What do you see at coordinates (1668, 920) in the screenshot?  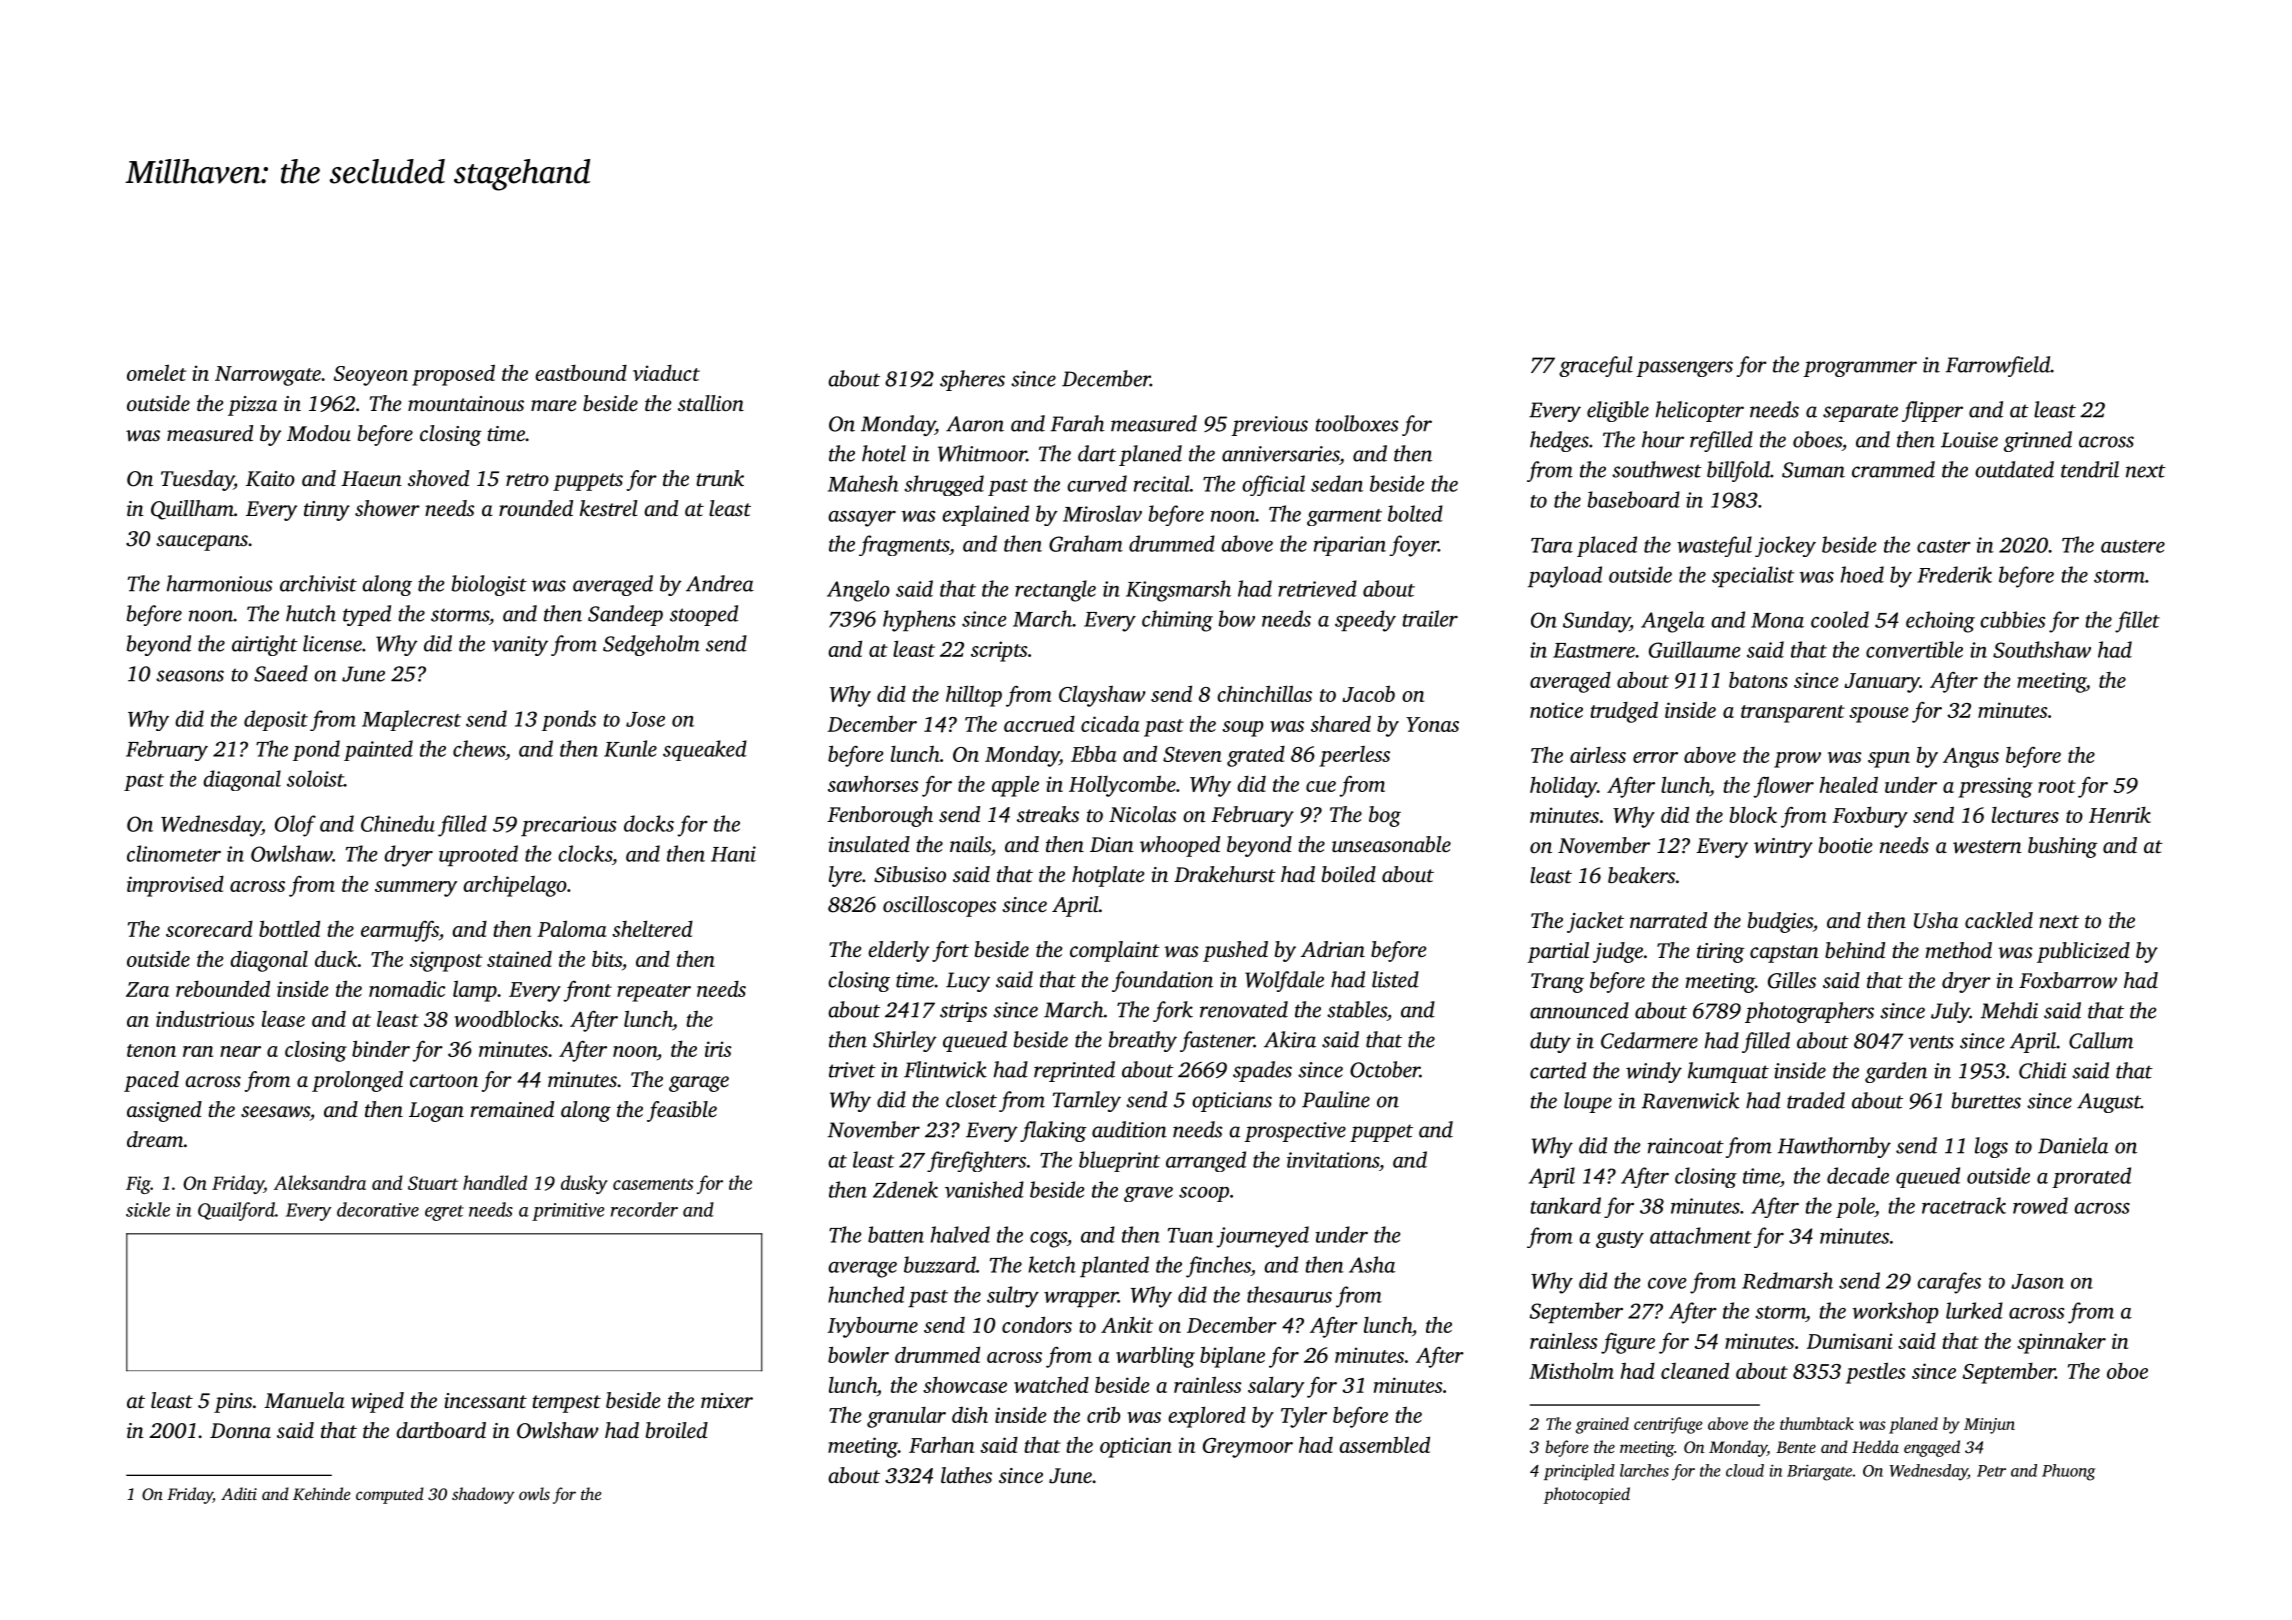 I see `narrated` at bounding box center [1668, 920].
